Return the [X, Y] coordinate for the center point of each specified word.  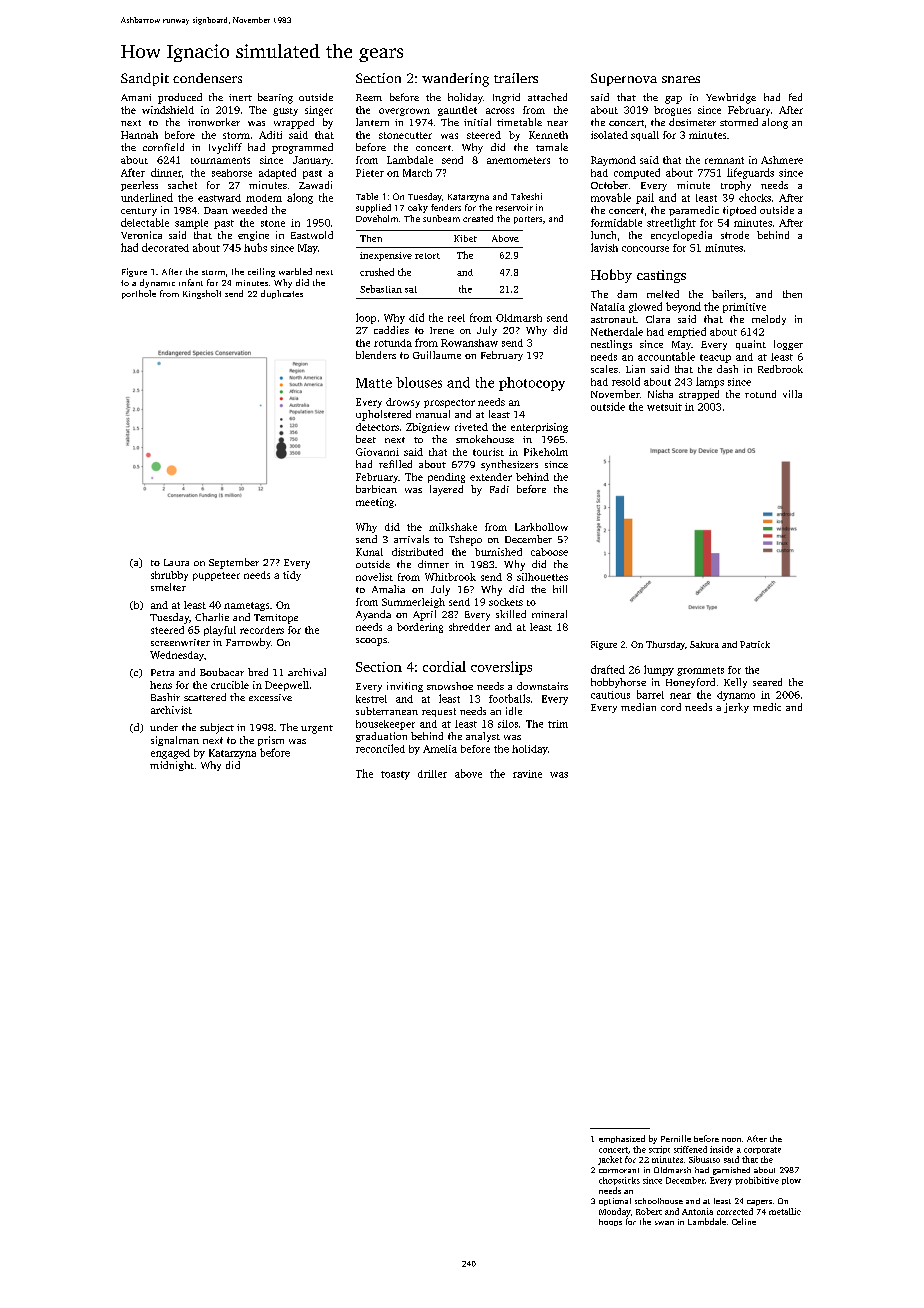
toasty [395, 775]
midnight [172, 766]
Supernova [624, 79]
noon [731, 1140]
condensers [207, 78]
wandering [455, 80]
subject [217, 728]
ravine [527, 774]
